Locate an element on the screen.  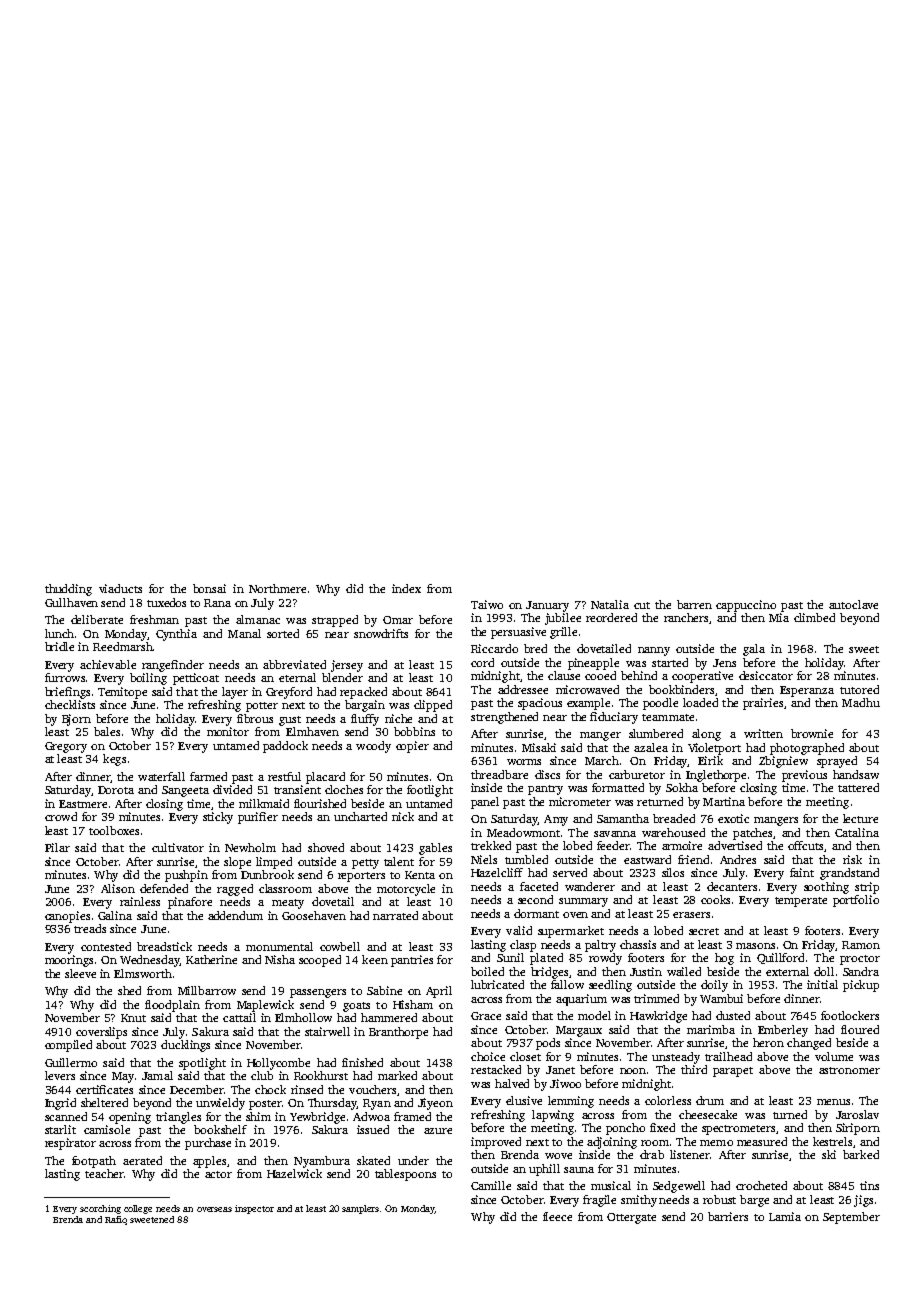
erasers is located at coordinates (691, 915).
